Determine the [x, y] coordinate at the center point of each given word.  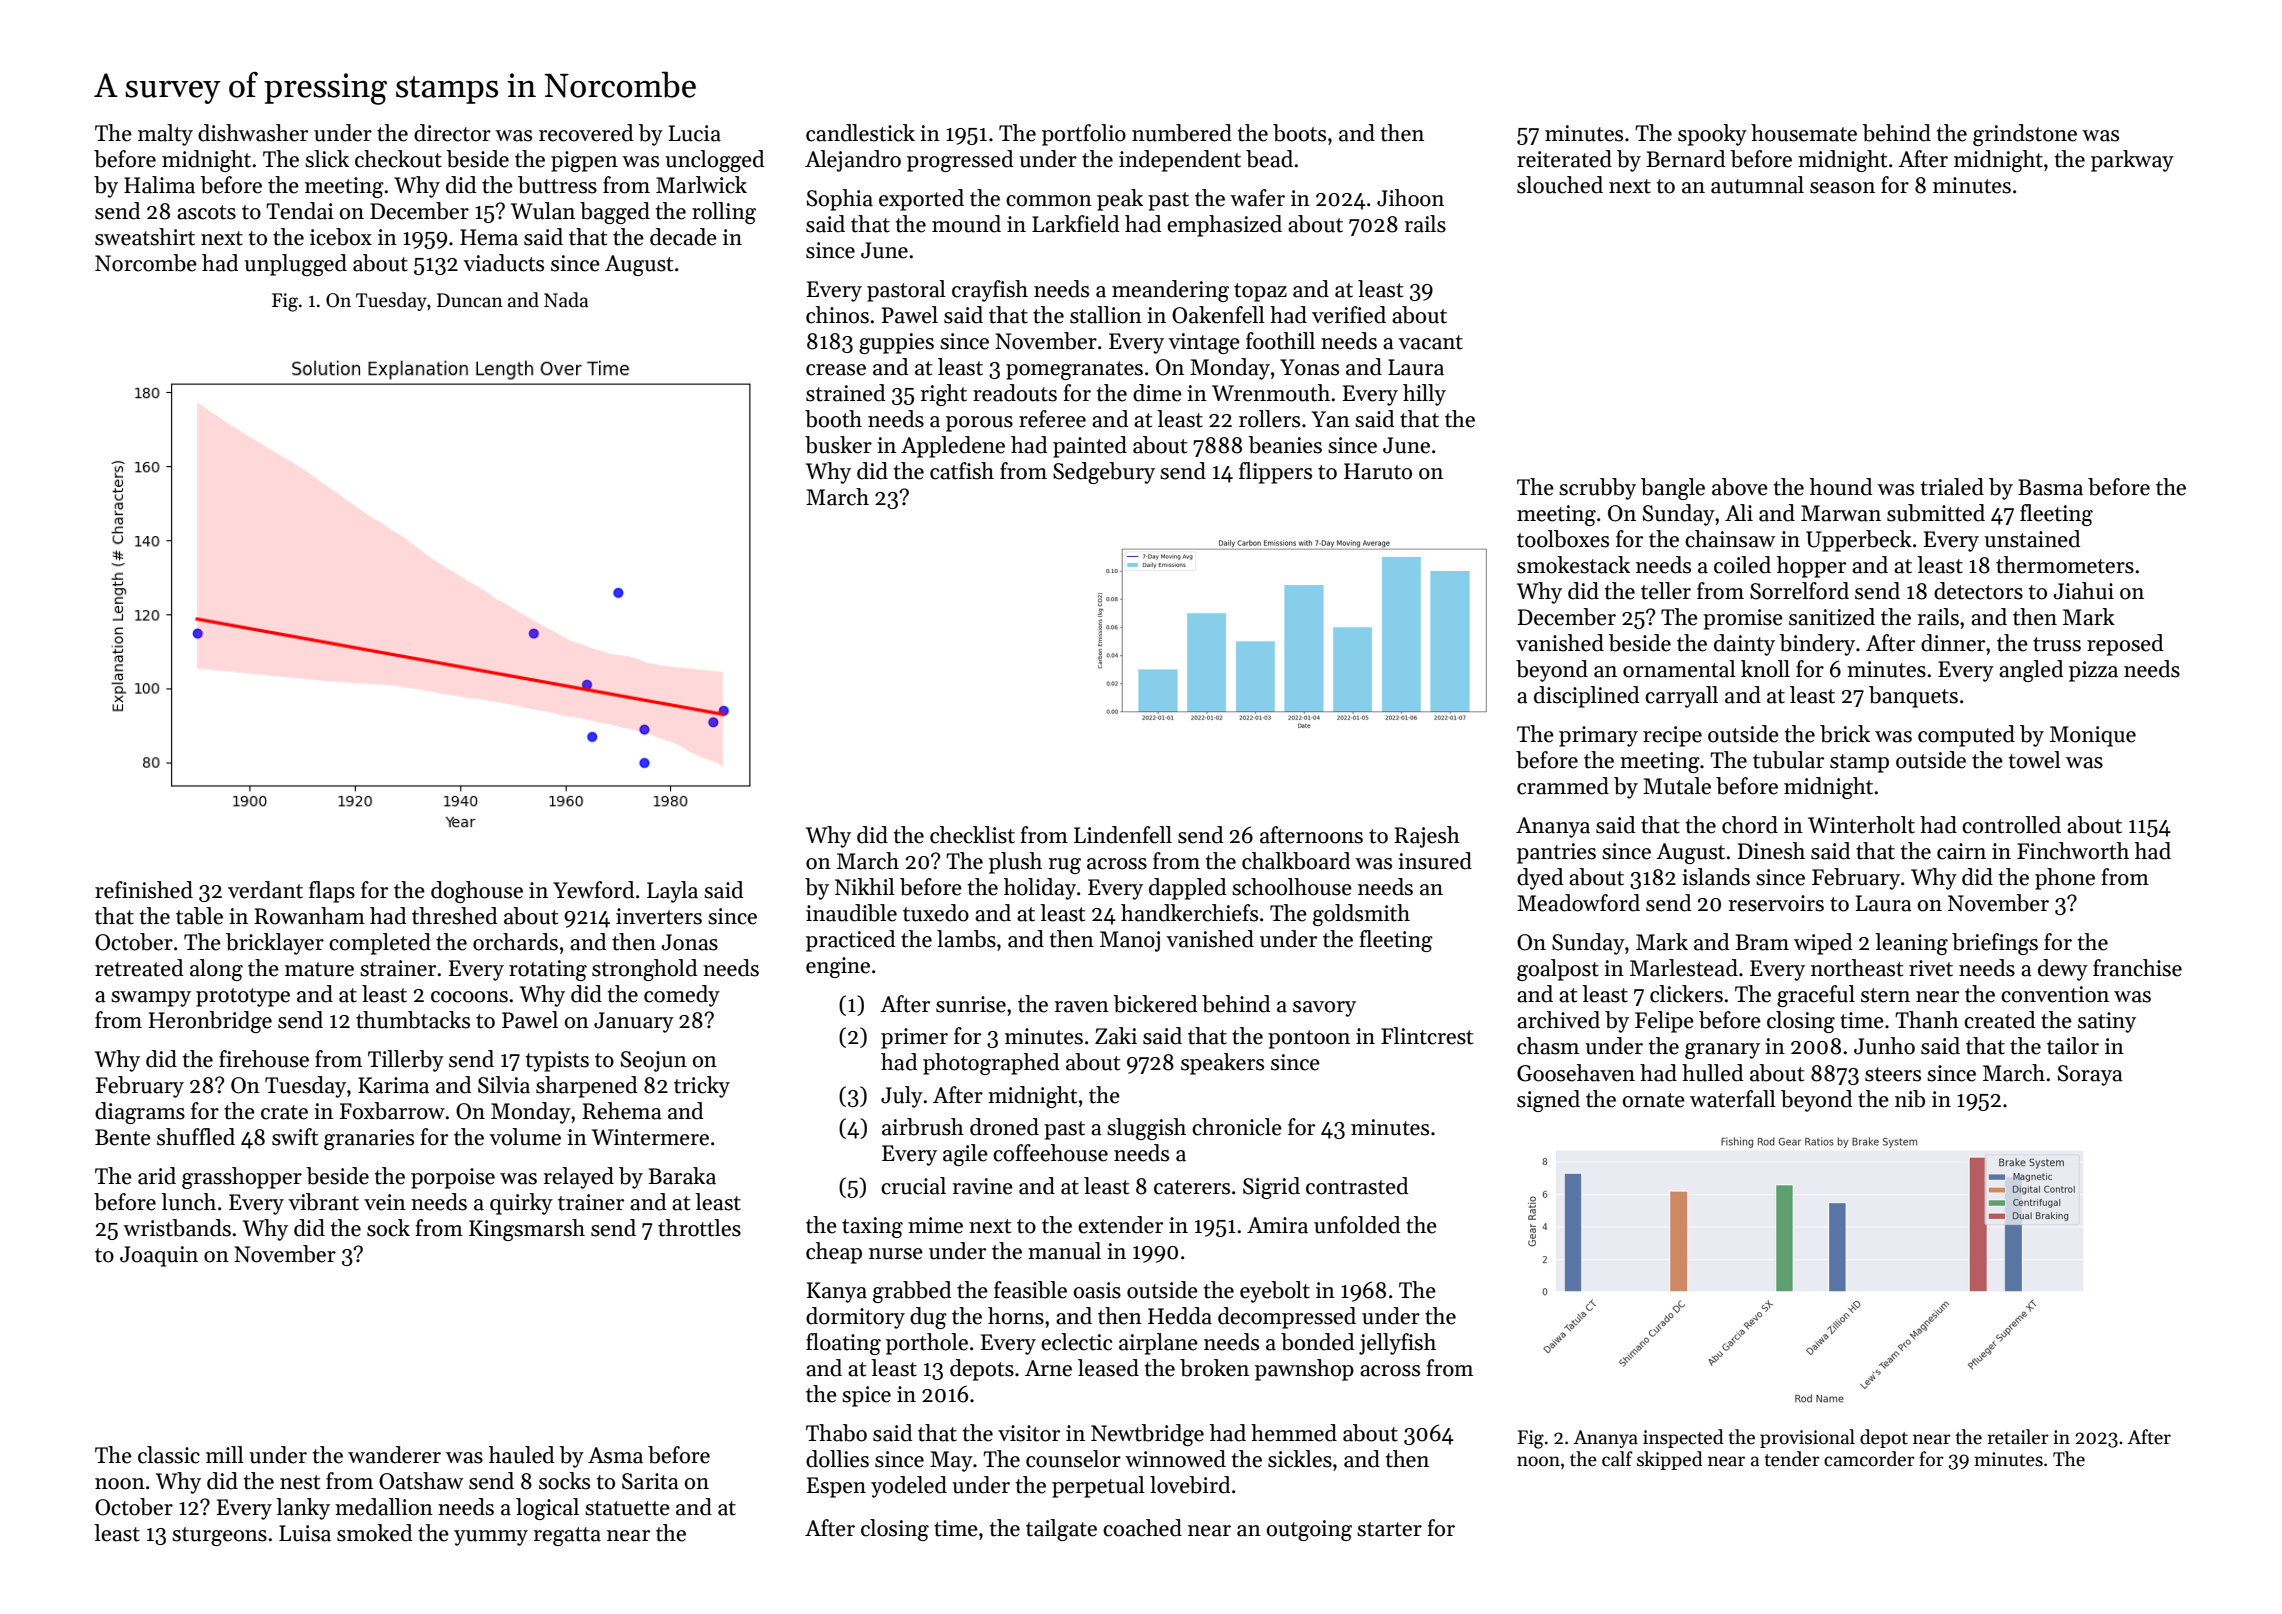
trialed [1952, 487]
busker [838, 445]
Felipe [1664, 1022]
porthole [927, 1344]
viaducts [504, 263]
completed [380, 944]
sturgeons [219, 1536]
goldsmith [1361, 915]
